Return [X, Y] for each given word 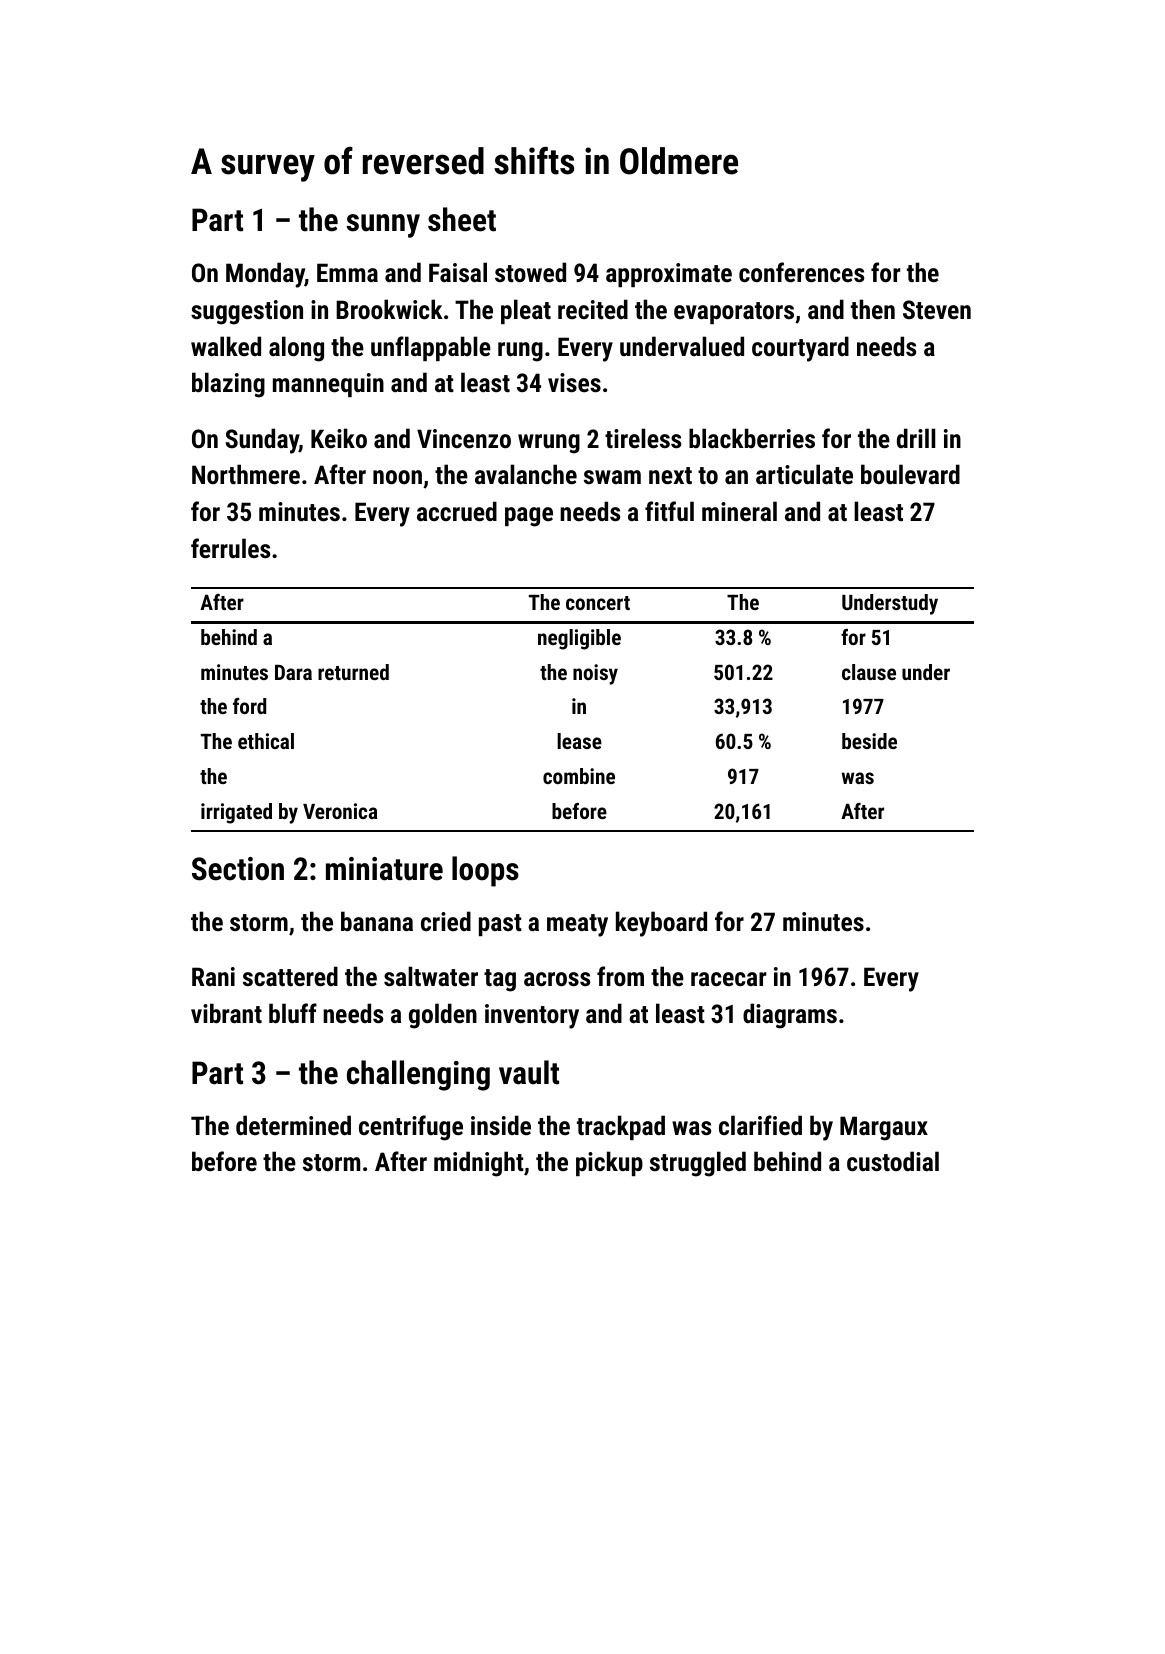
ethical [266, 741]
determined [293, 1125]
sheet [462, 219]
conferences [801, 272]
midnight [479, 1164]
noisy [595, 674]
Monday [265, 275]
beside [869, 741]
